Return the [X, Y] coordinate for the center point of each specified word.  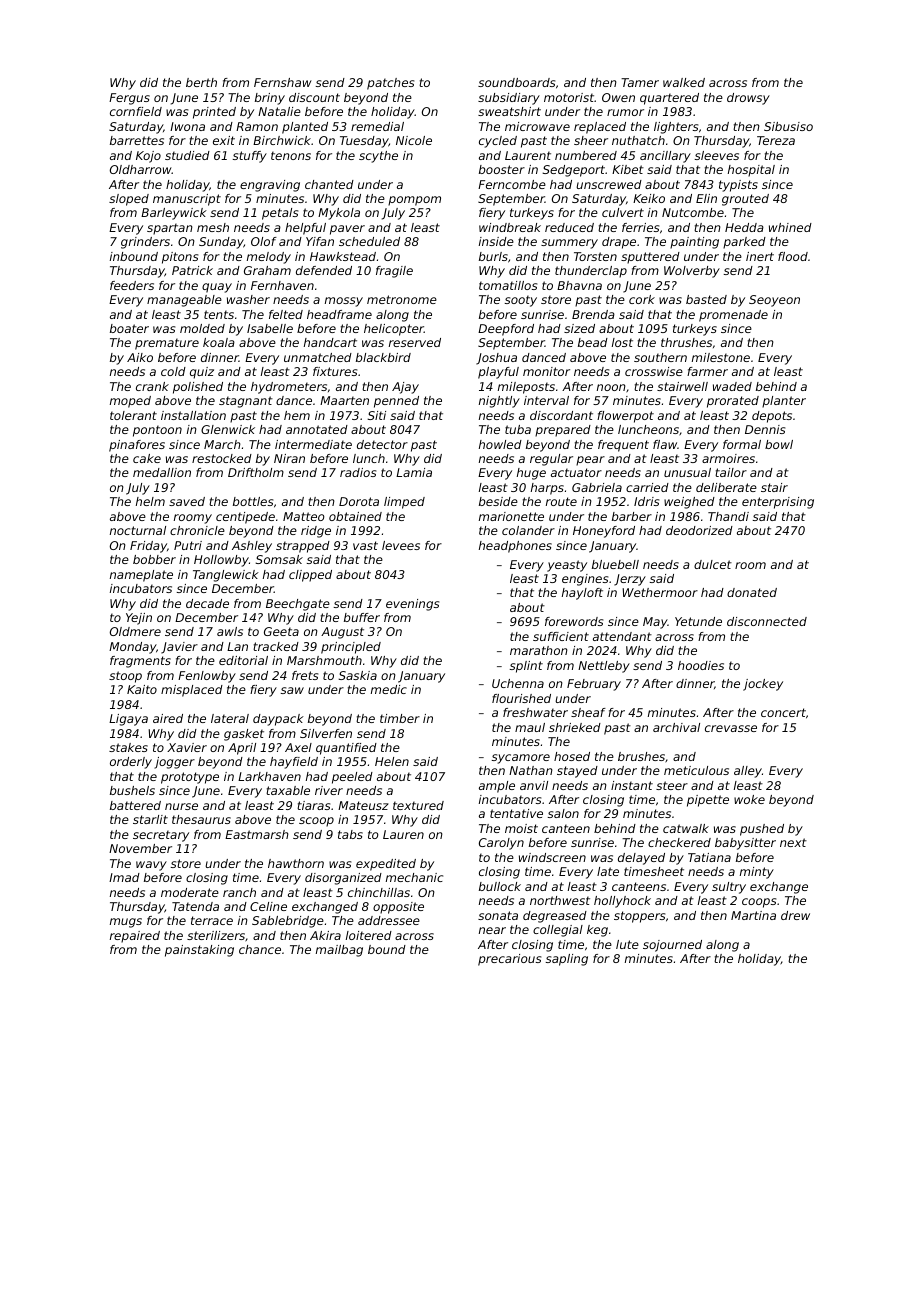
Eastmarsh [257, 834]
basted [706, 299]
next [793, 842]
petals [280, 214]
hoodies [701, 665]
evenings [412, 605]
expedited [386, 865]
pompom [414, 201]
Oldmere [135, 631]
